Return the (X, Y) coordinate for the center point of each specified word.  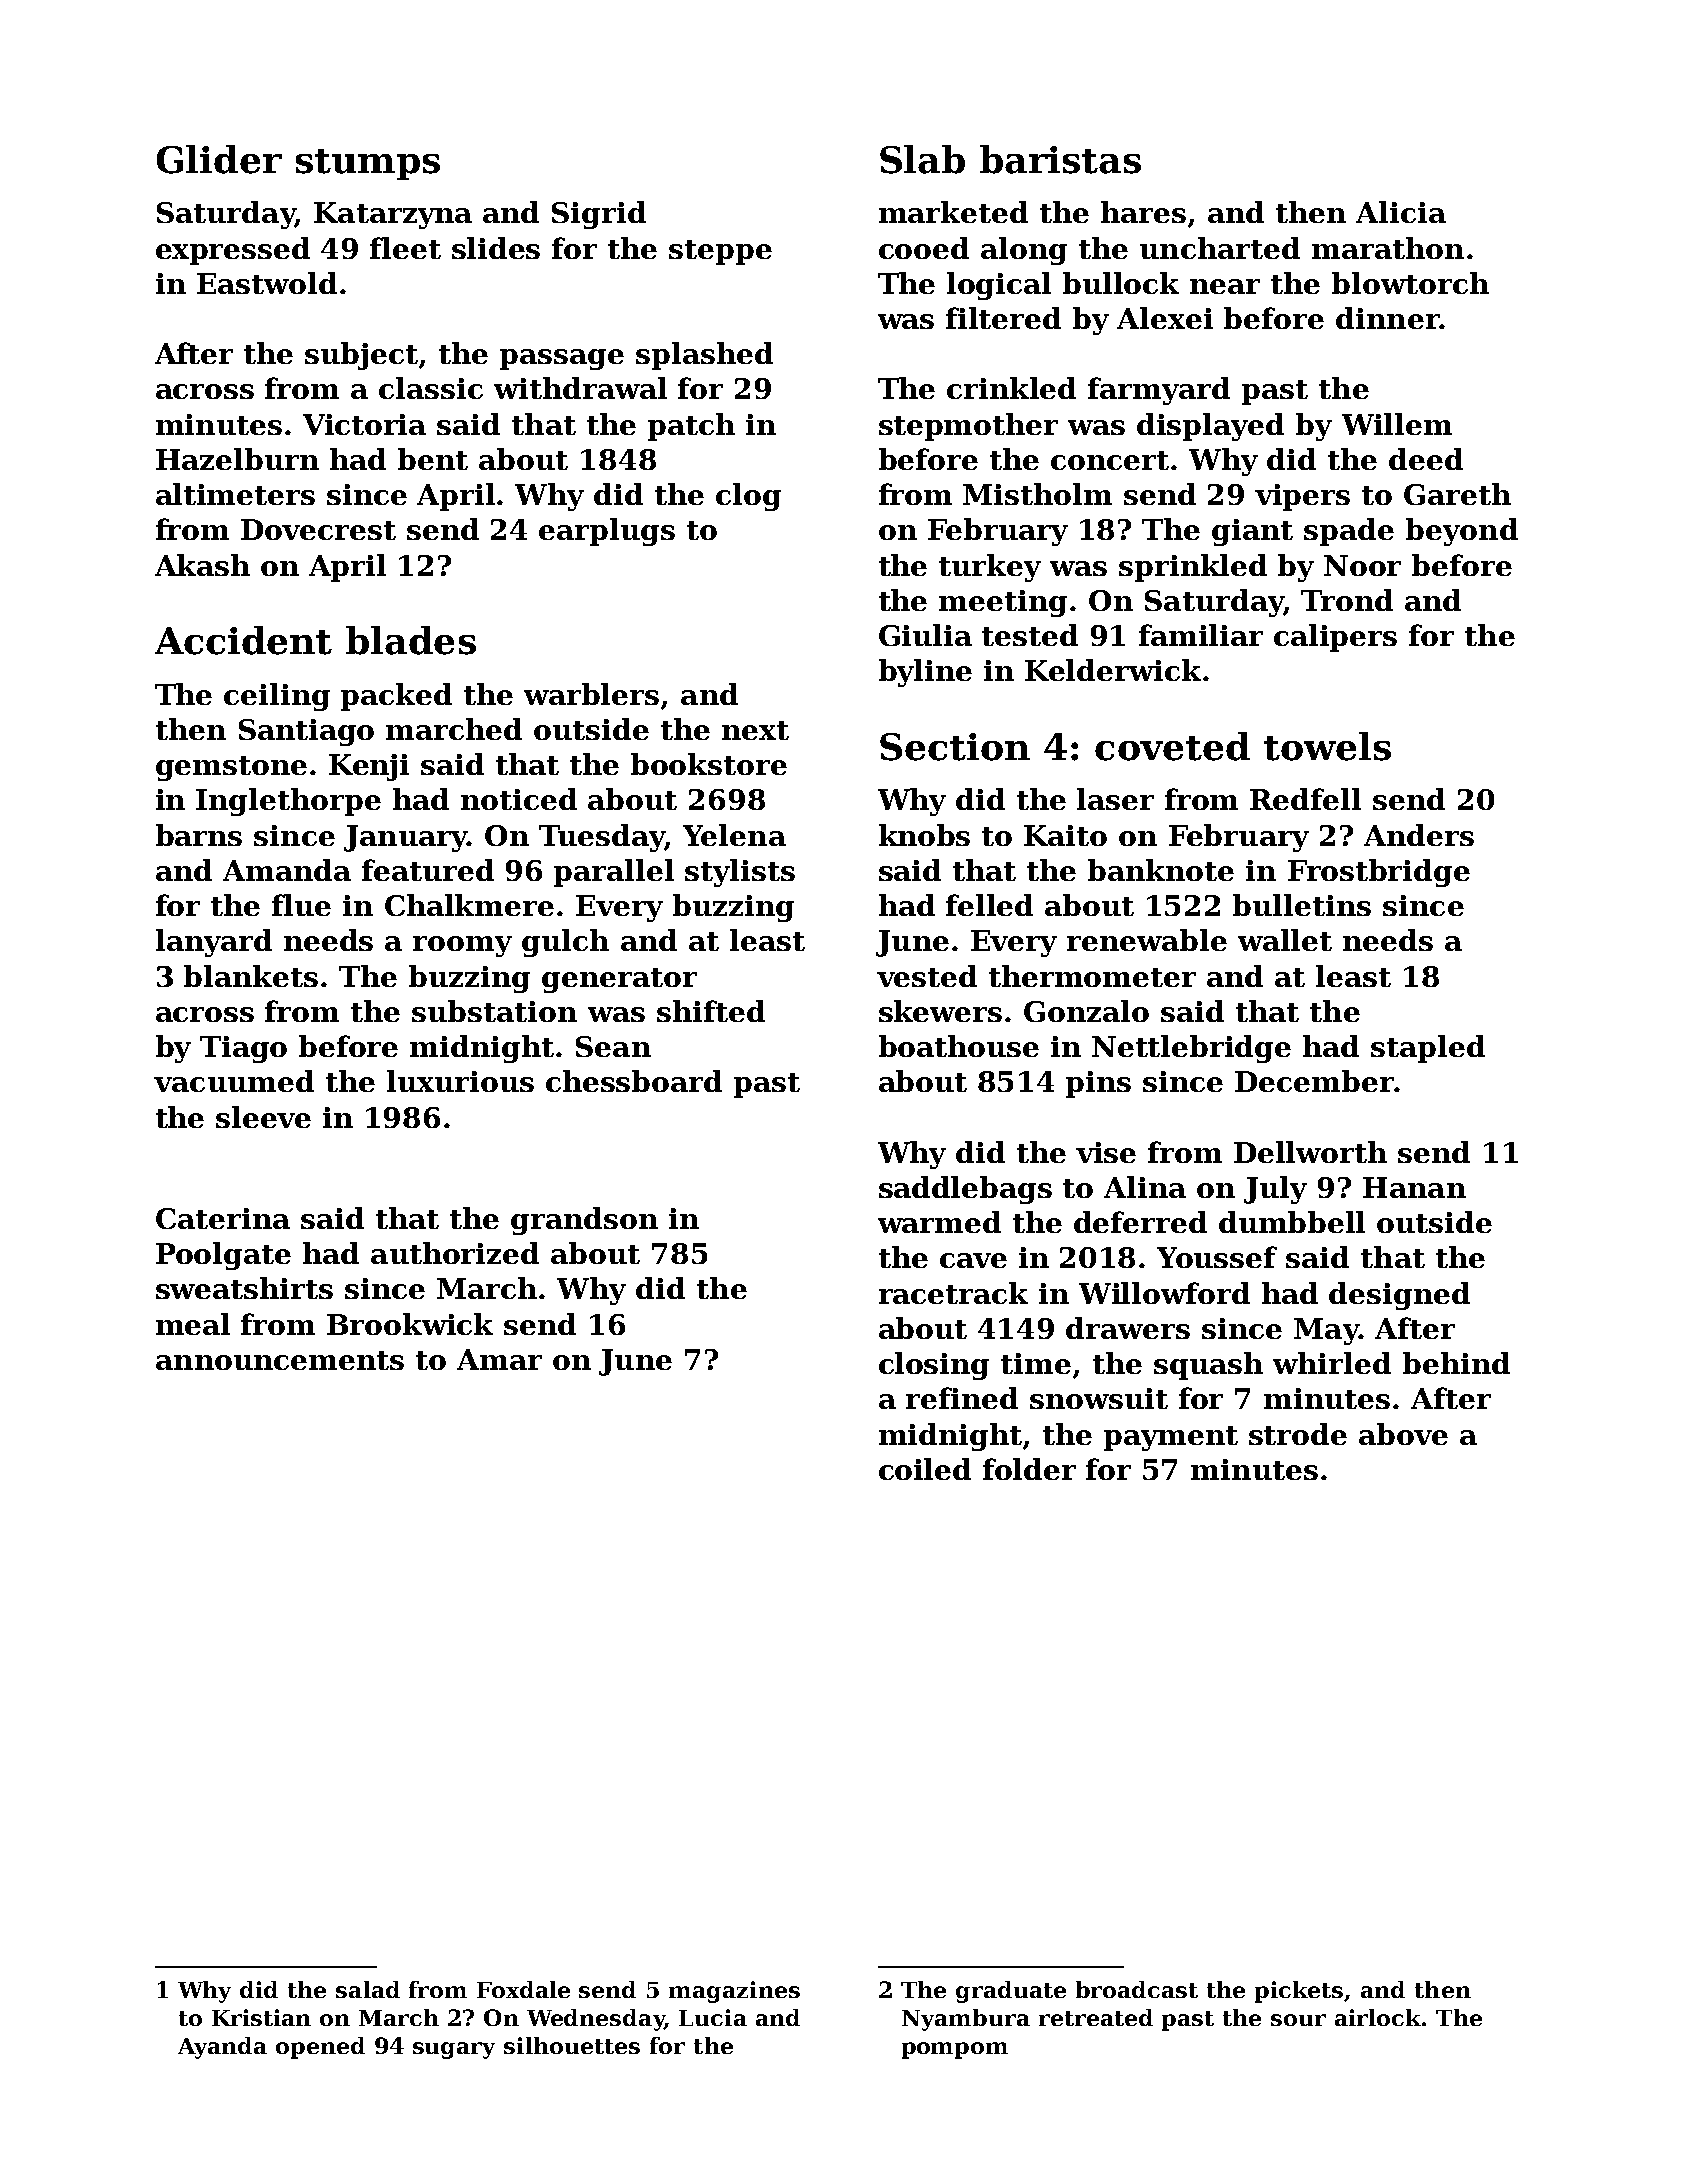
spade (1349, 532)
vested (927, 976)
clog (748, 497)
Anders (1419, 835)
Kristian (261, 2017)
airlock (1378, 2017)
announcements (280, 1360)
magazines (734, 1992)
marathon (1388, 248)
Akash (202, 565)
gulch (565, 943)
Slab (922, 159)
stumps (368, 164)
